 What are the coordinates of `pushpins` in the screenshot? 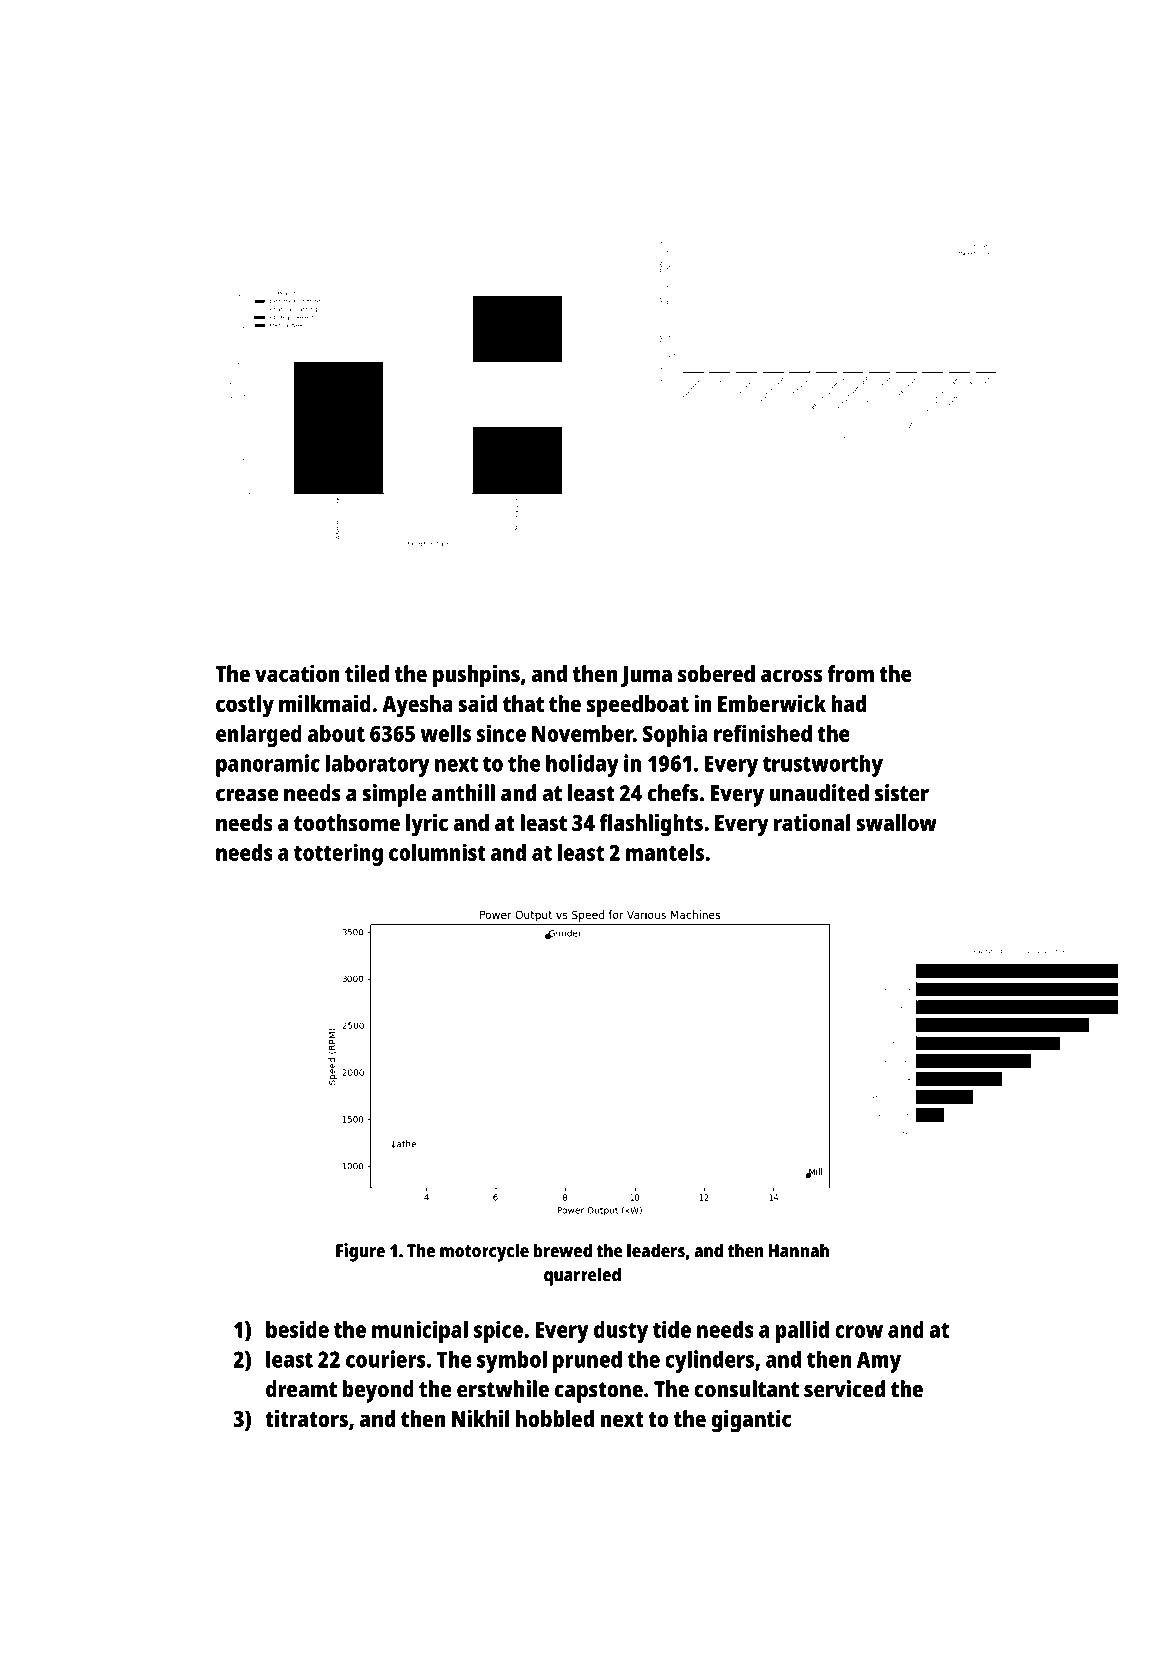 It's located at (476, 676).
